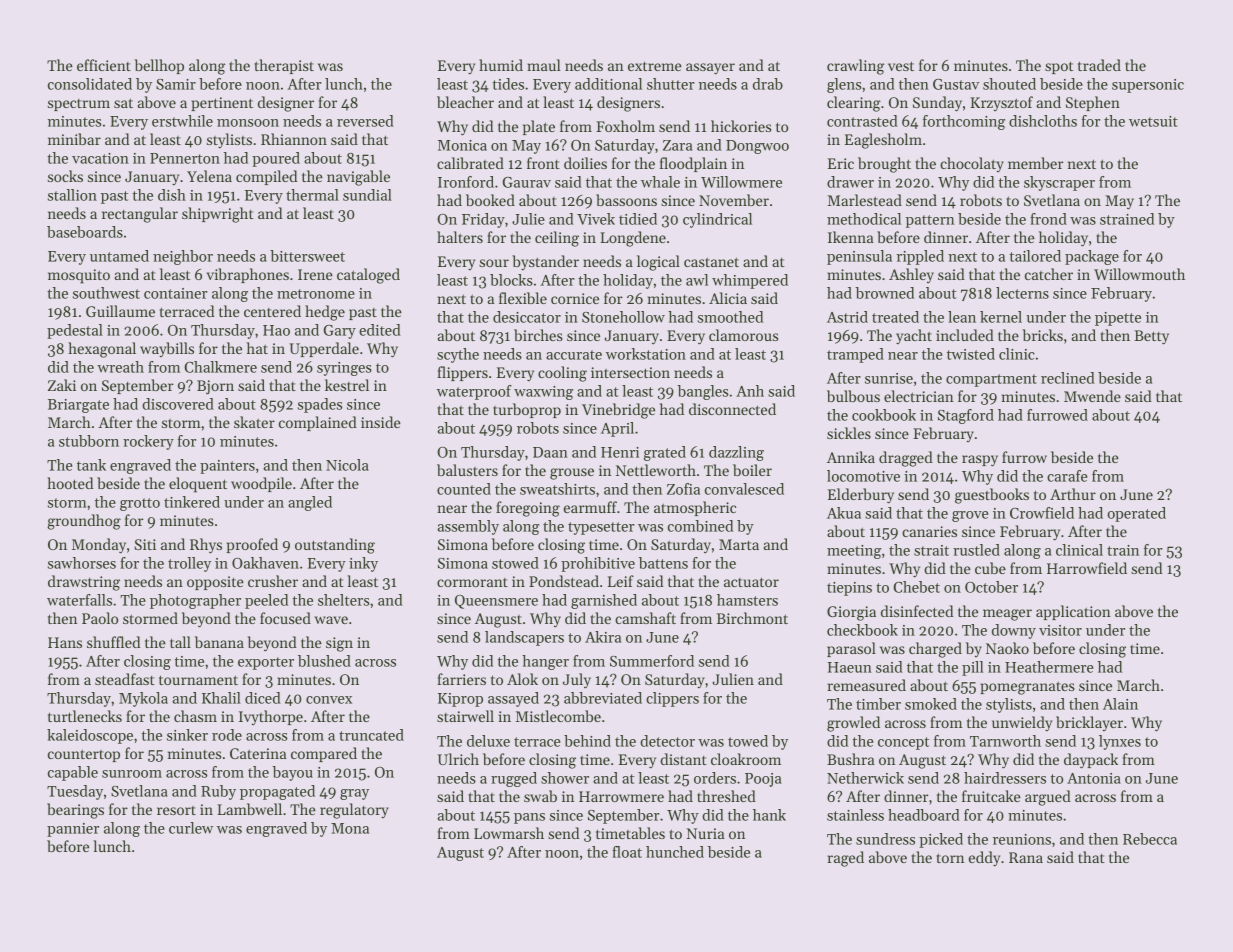  What do you see at coordinates (854, 552) in the document?
I see `meeting` at bounding box center [854, 552].
